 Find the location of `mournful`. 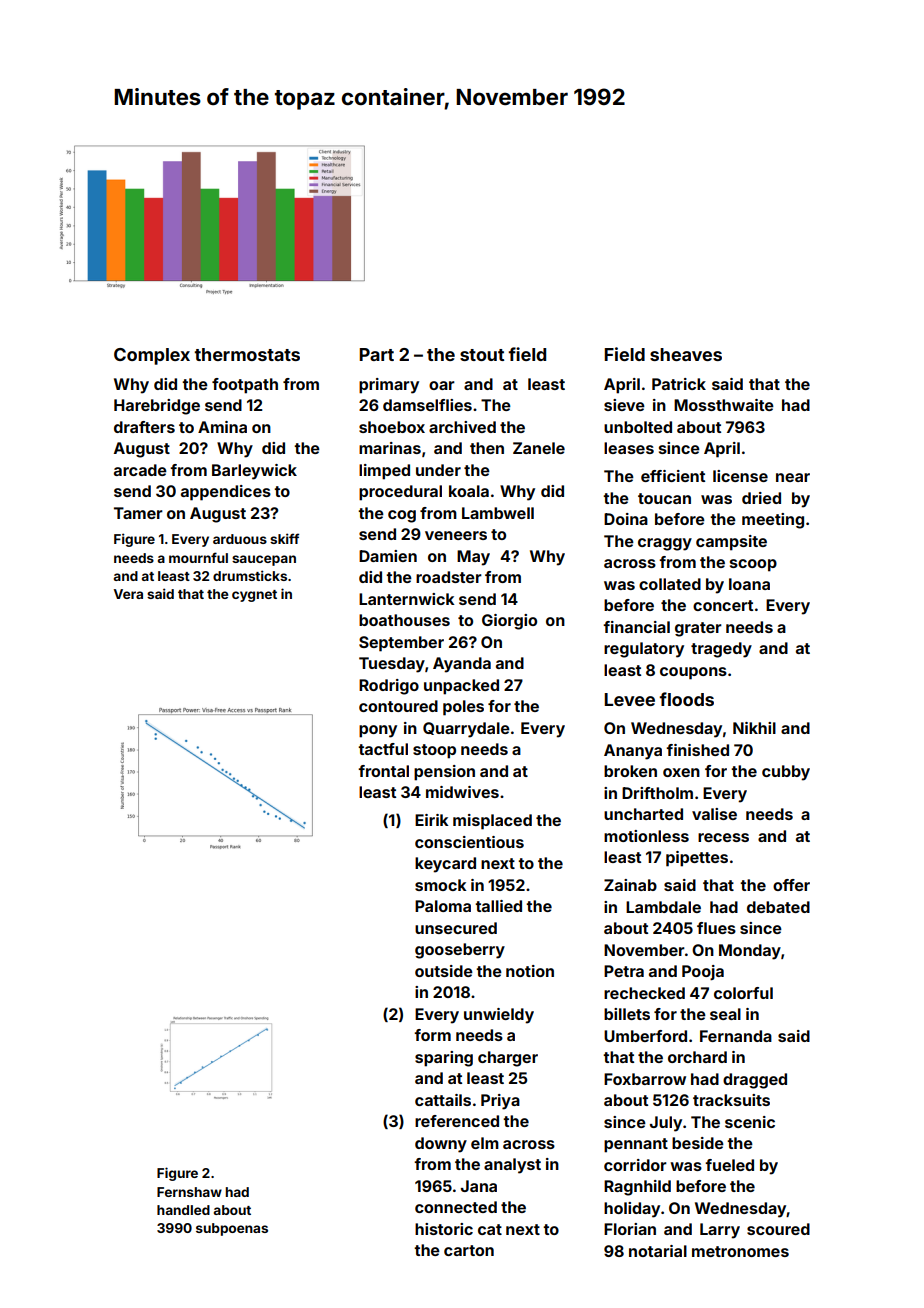

mournful is located at coordinates (198, 557).
